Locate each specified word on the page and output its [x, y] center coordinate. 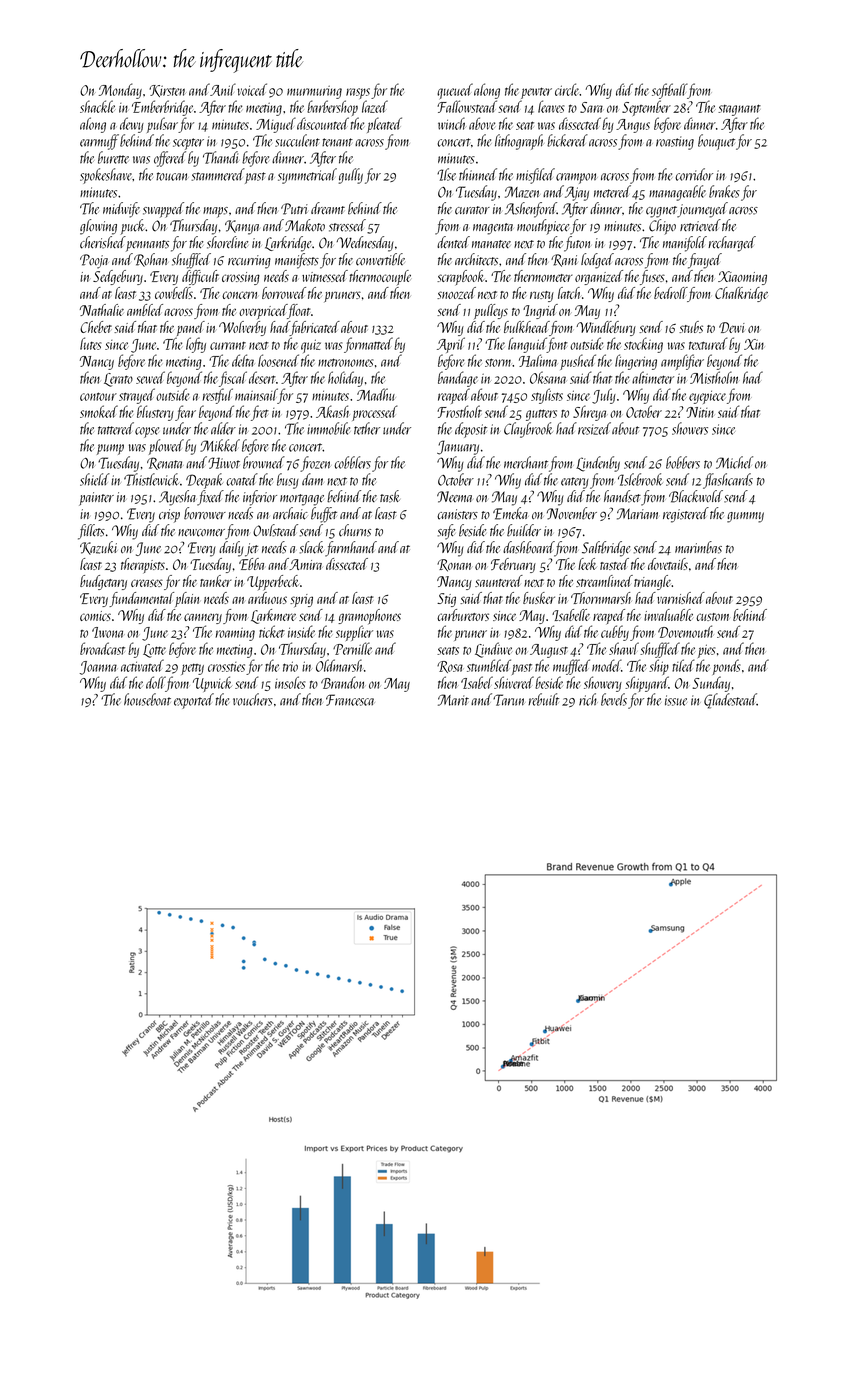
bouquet [716, 142]
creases [147, 583]
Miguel [276, 125]
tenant [337, 142]
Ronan [454, 565]
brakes [724, 191]
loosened [278, 360]
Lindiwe [493, 650]
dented [453, 242]
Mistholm [715, 377]
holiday [345, 379]
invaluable [668, 615]
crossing [241, 278]
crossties [226, 667]
